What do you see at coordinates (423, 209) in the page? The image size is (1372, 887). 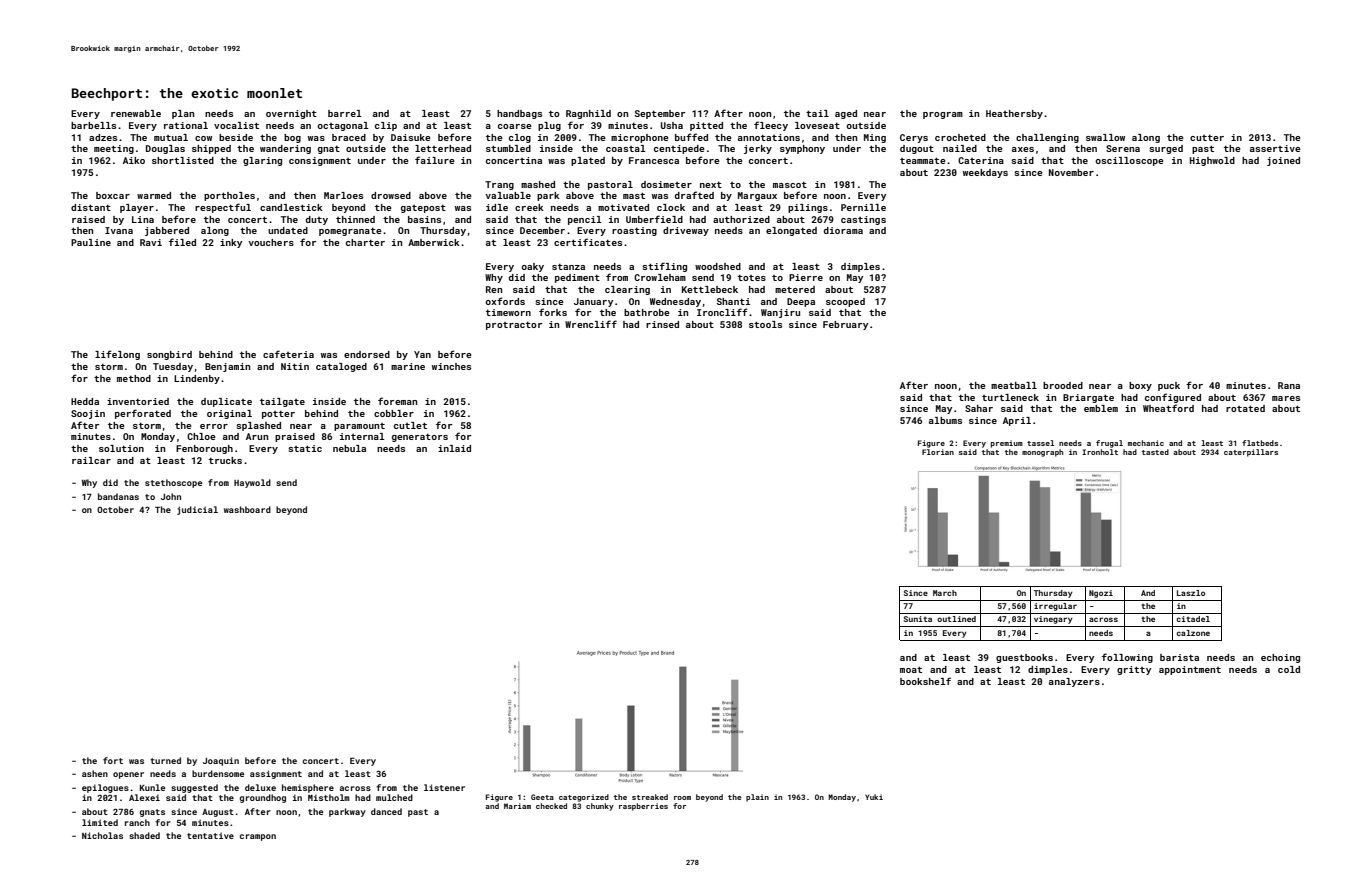 I see `gatepost` at bounding box center [423, 209].
